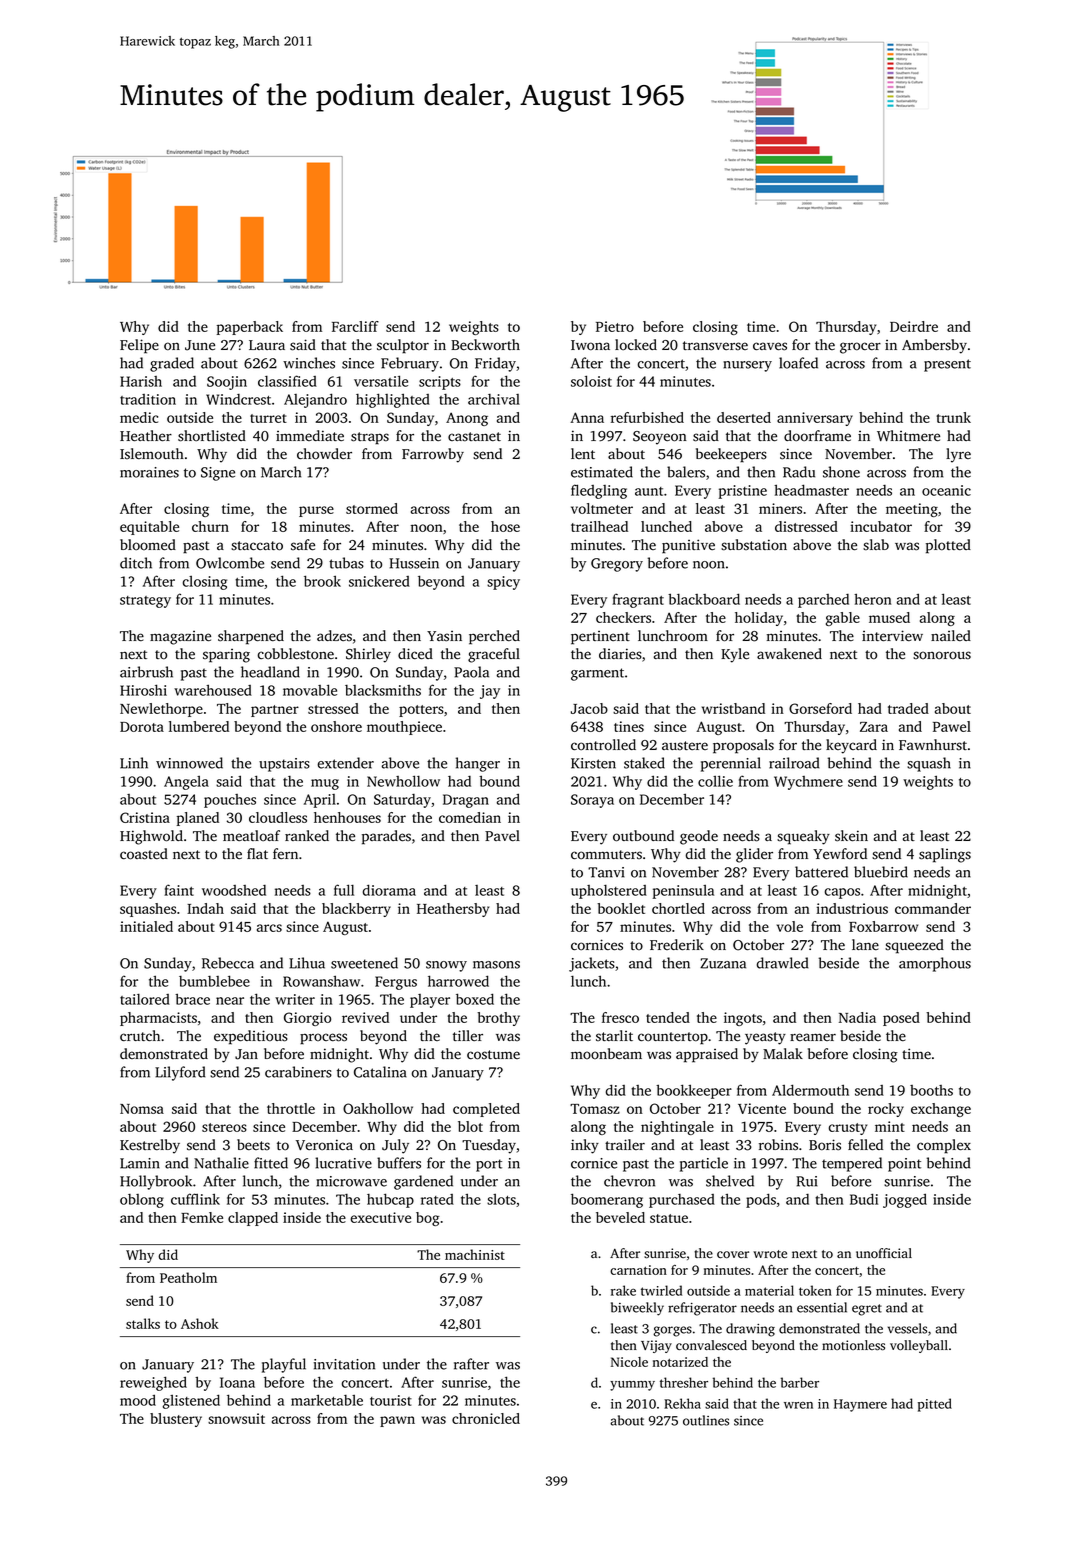 The width and height of the screenshot is (1091, 1543). I want to click on Deirdre, so click(914, 326).
